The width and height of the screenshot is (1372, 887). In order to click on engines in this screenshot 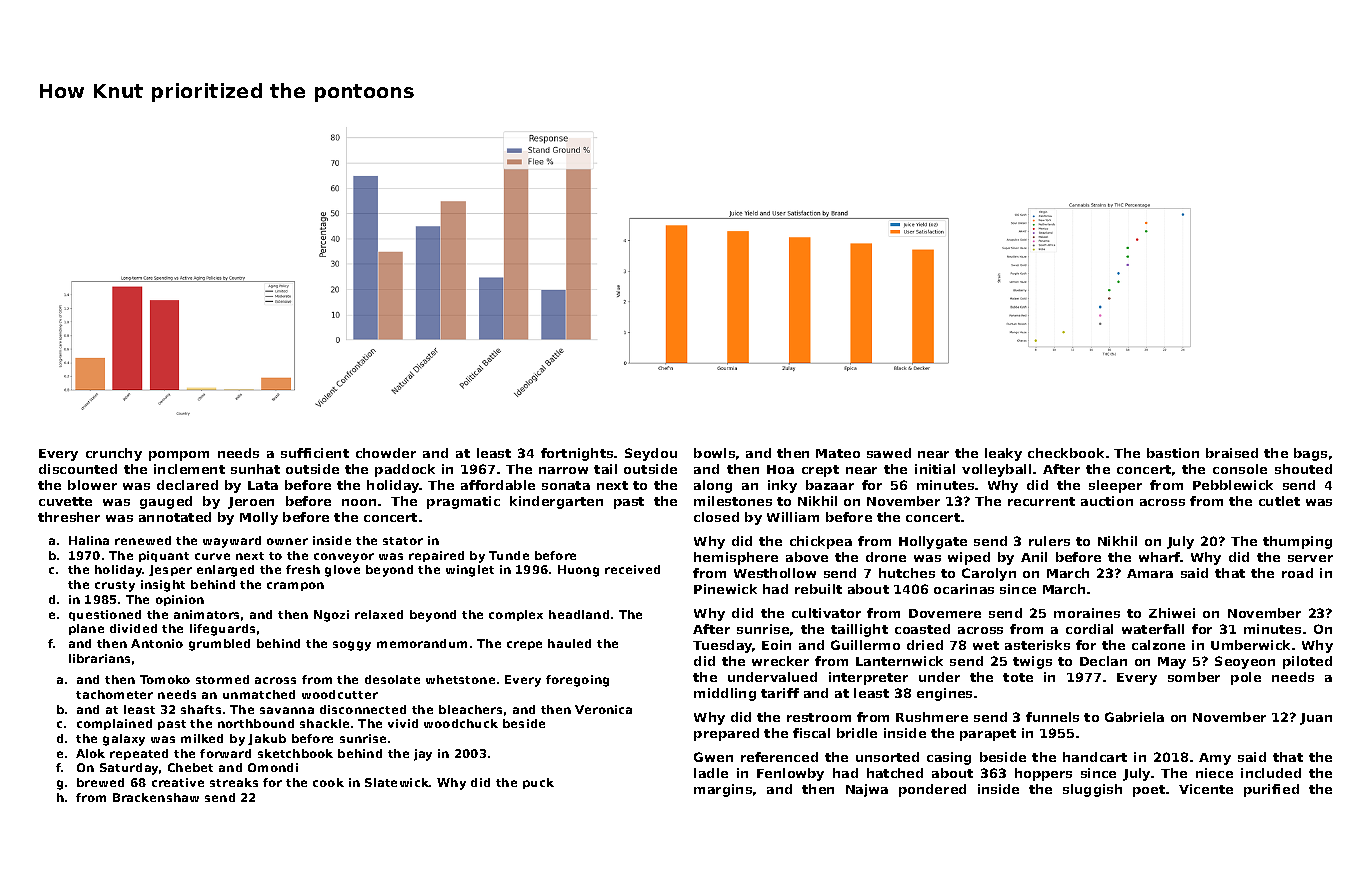, I will do `click(944, 694)`.
